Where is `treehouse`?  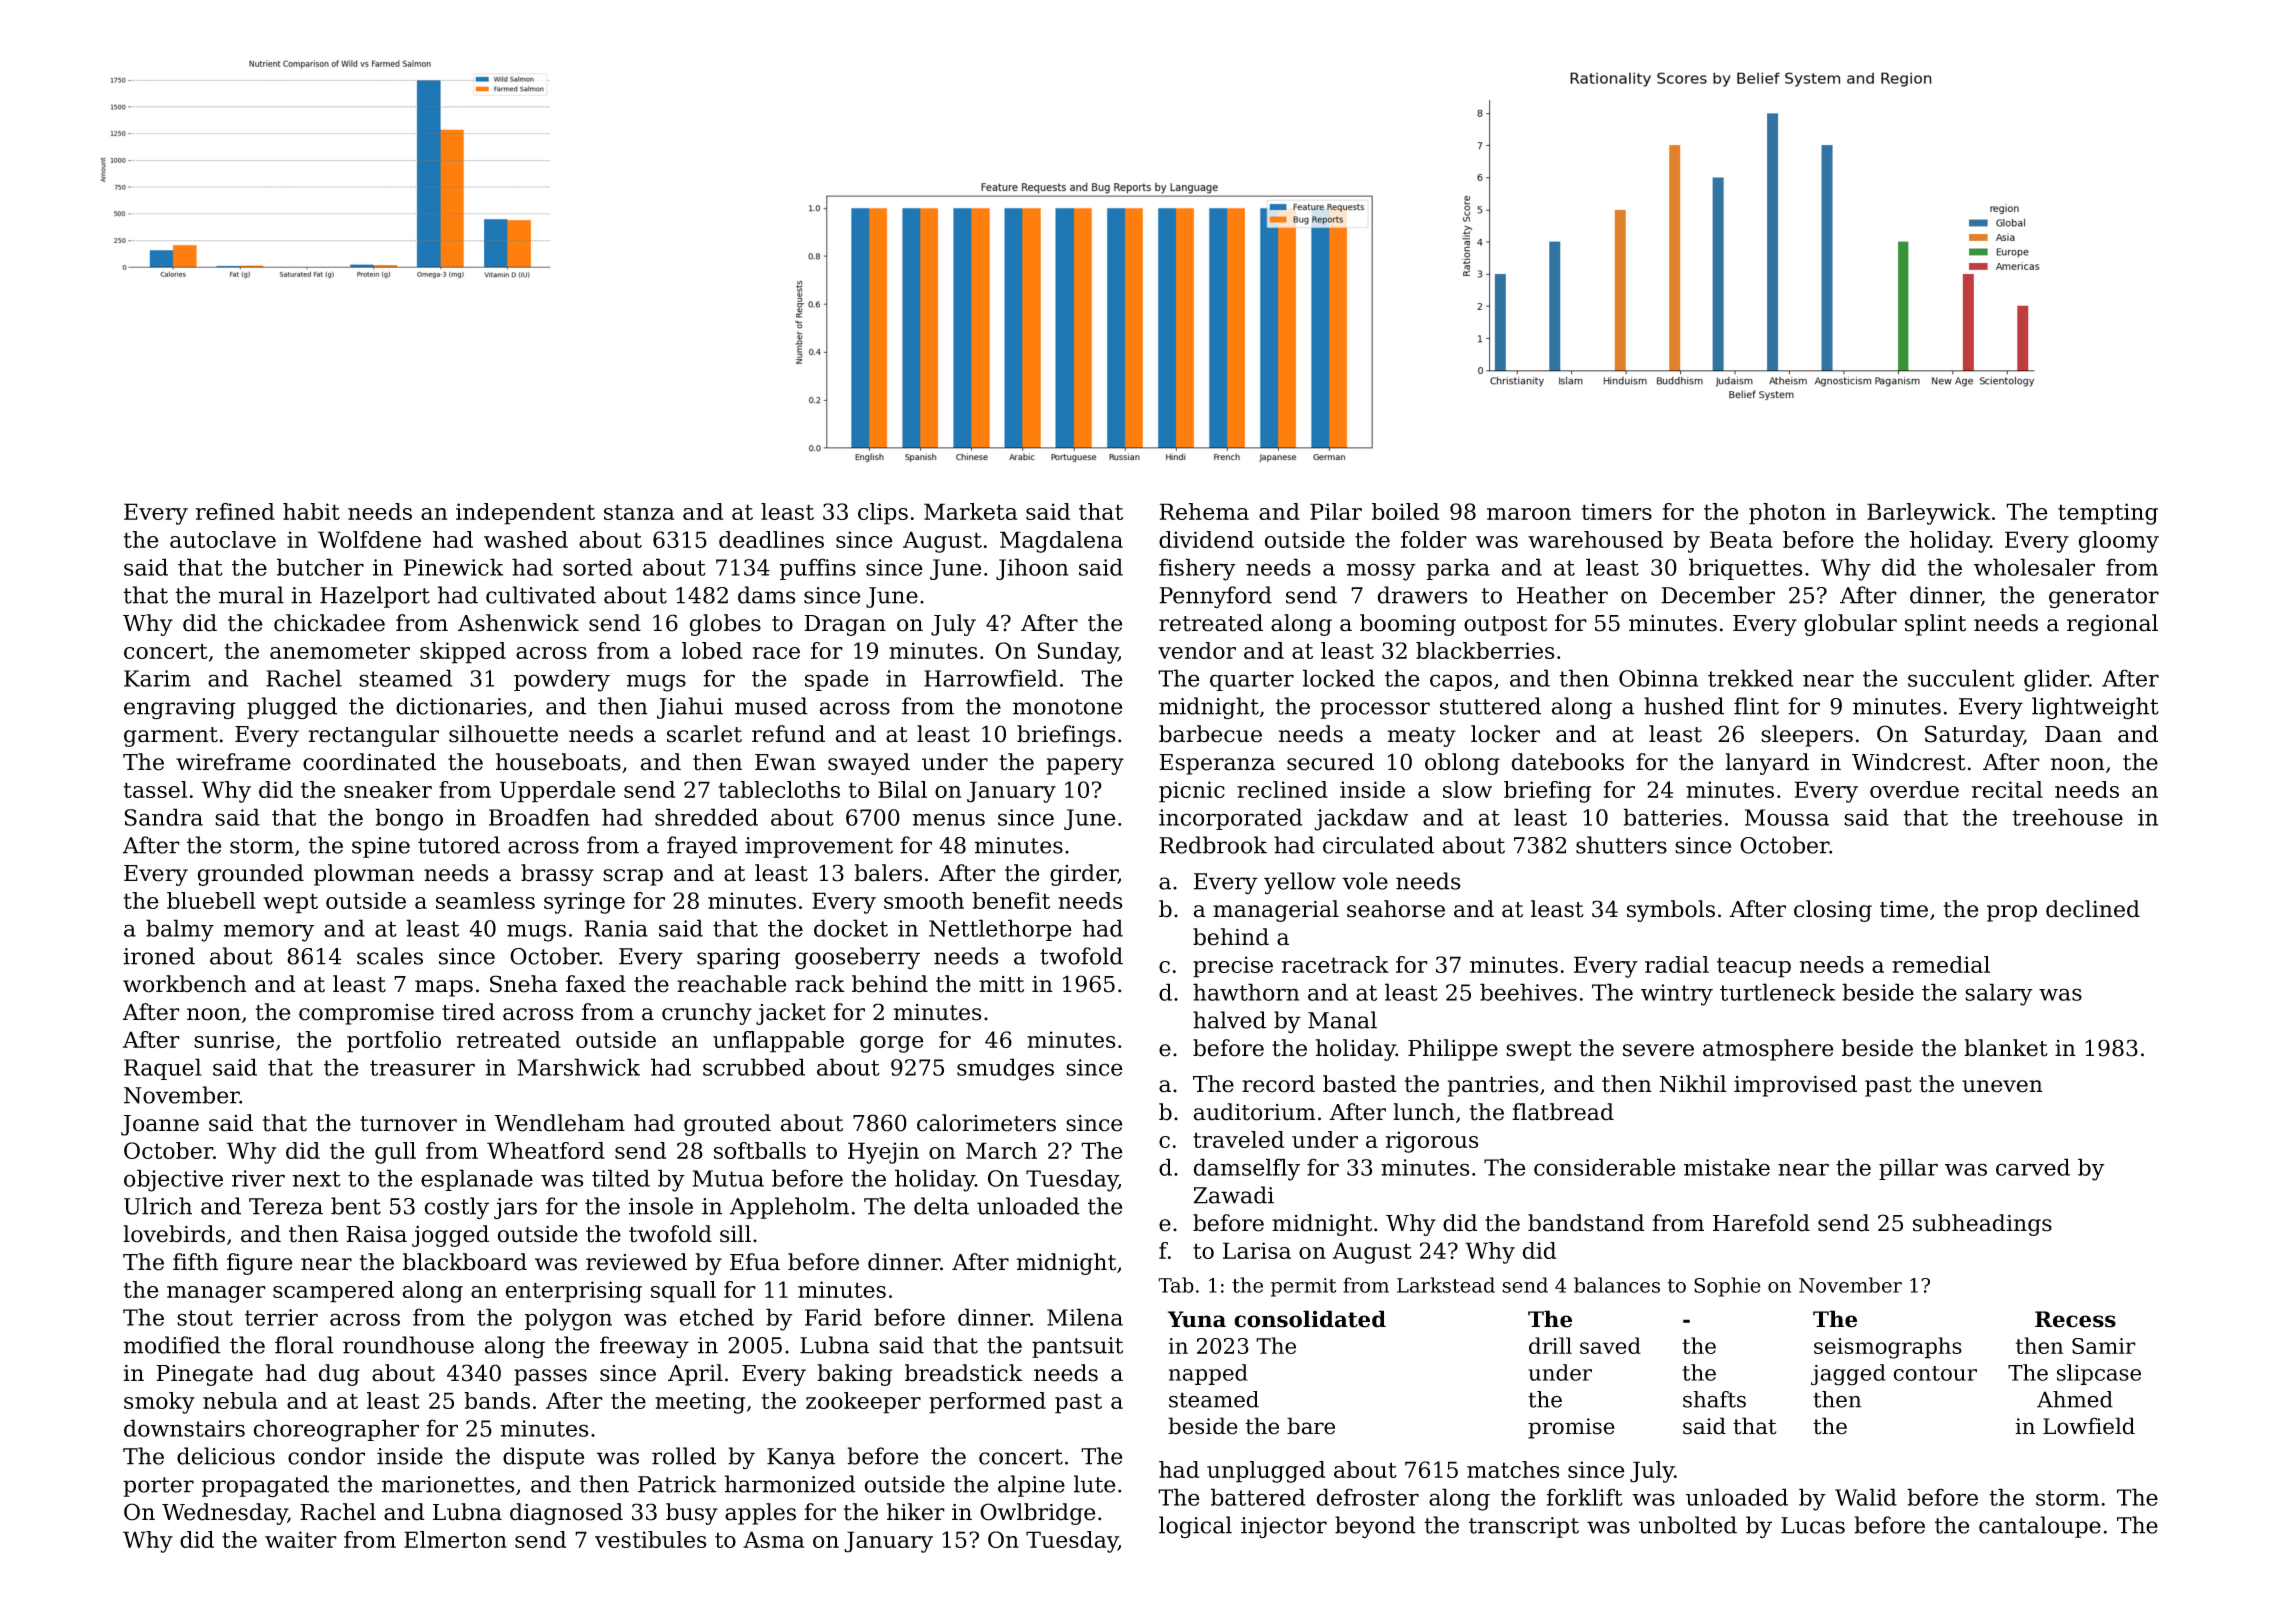
treehouse is located at coordinates (2067, 817).
